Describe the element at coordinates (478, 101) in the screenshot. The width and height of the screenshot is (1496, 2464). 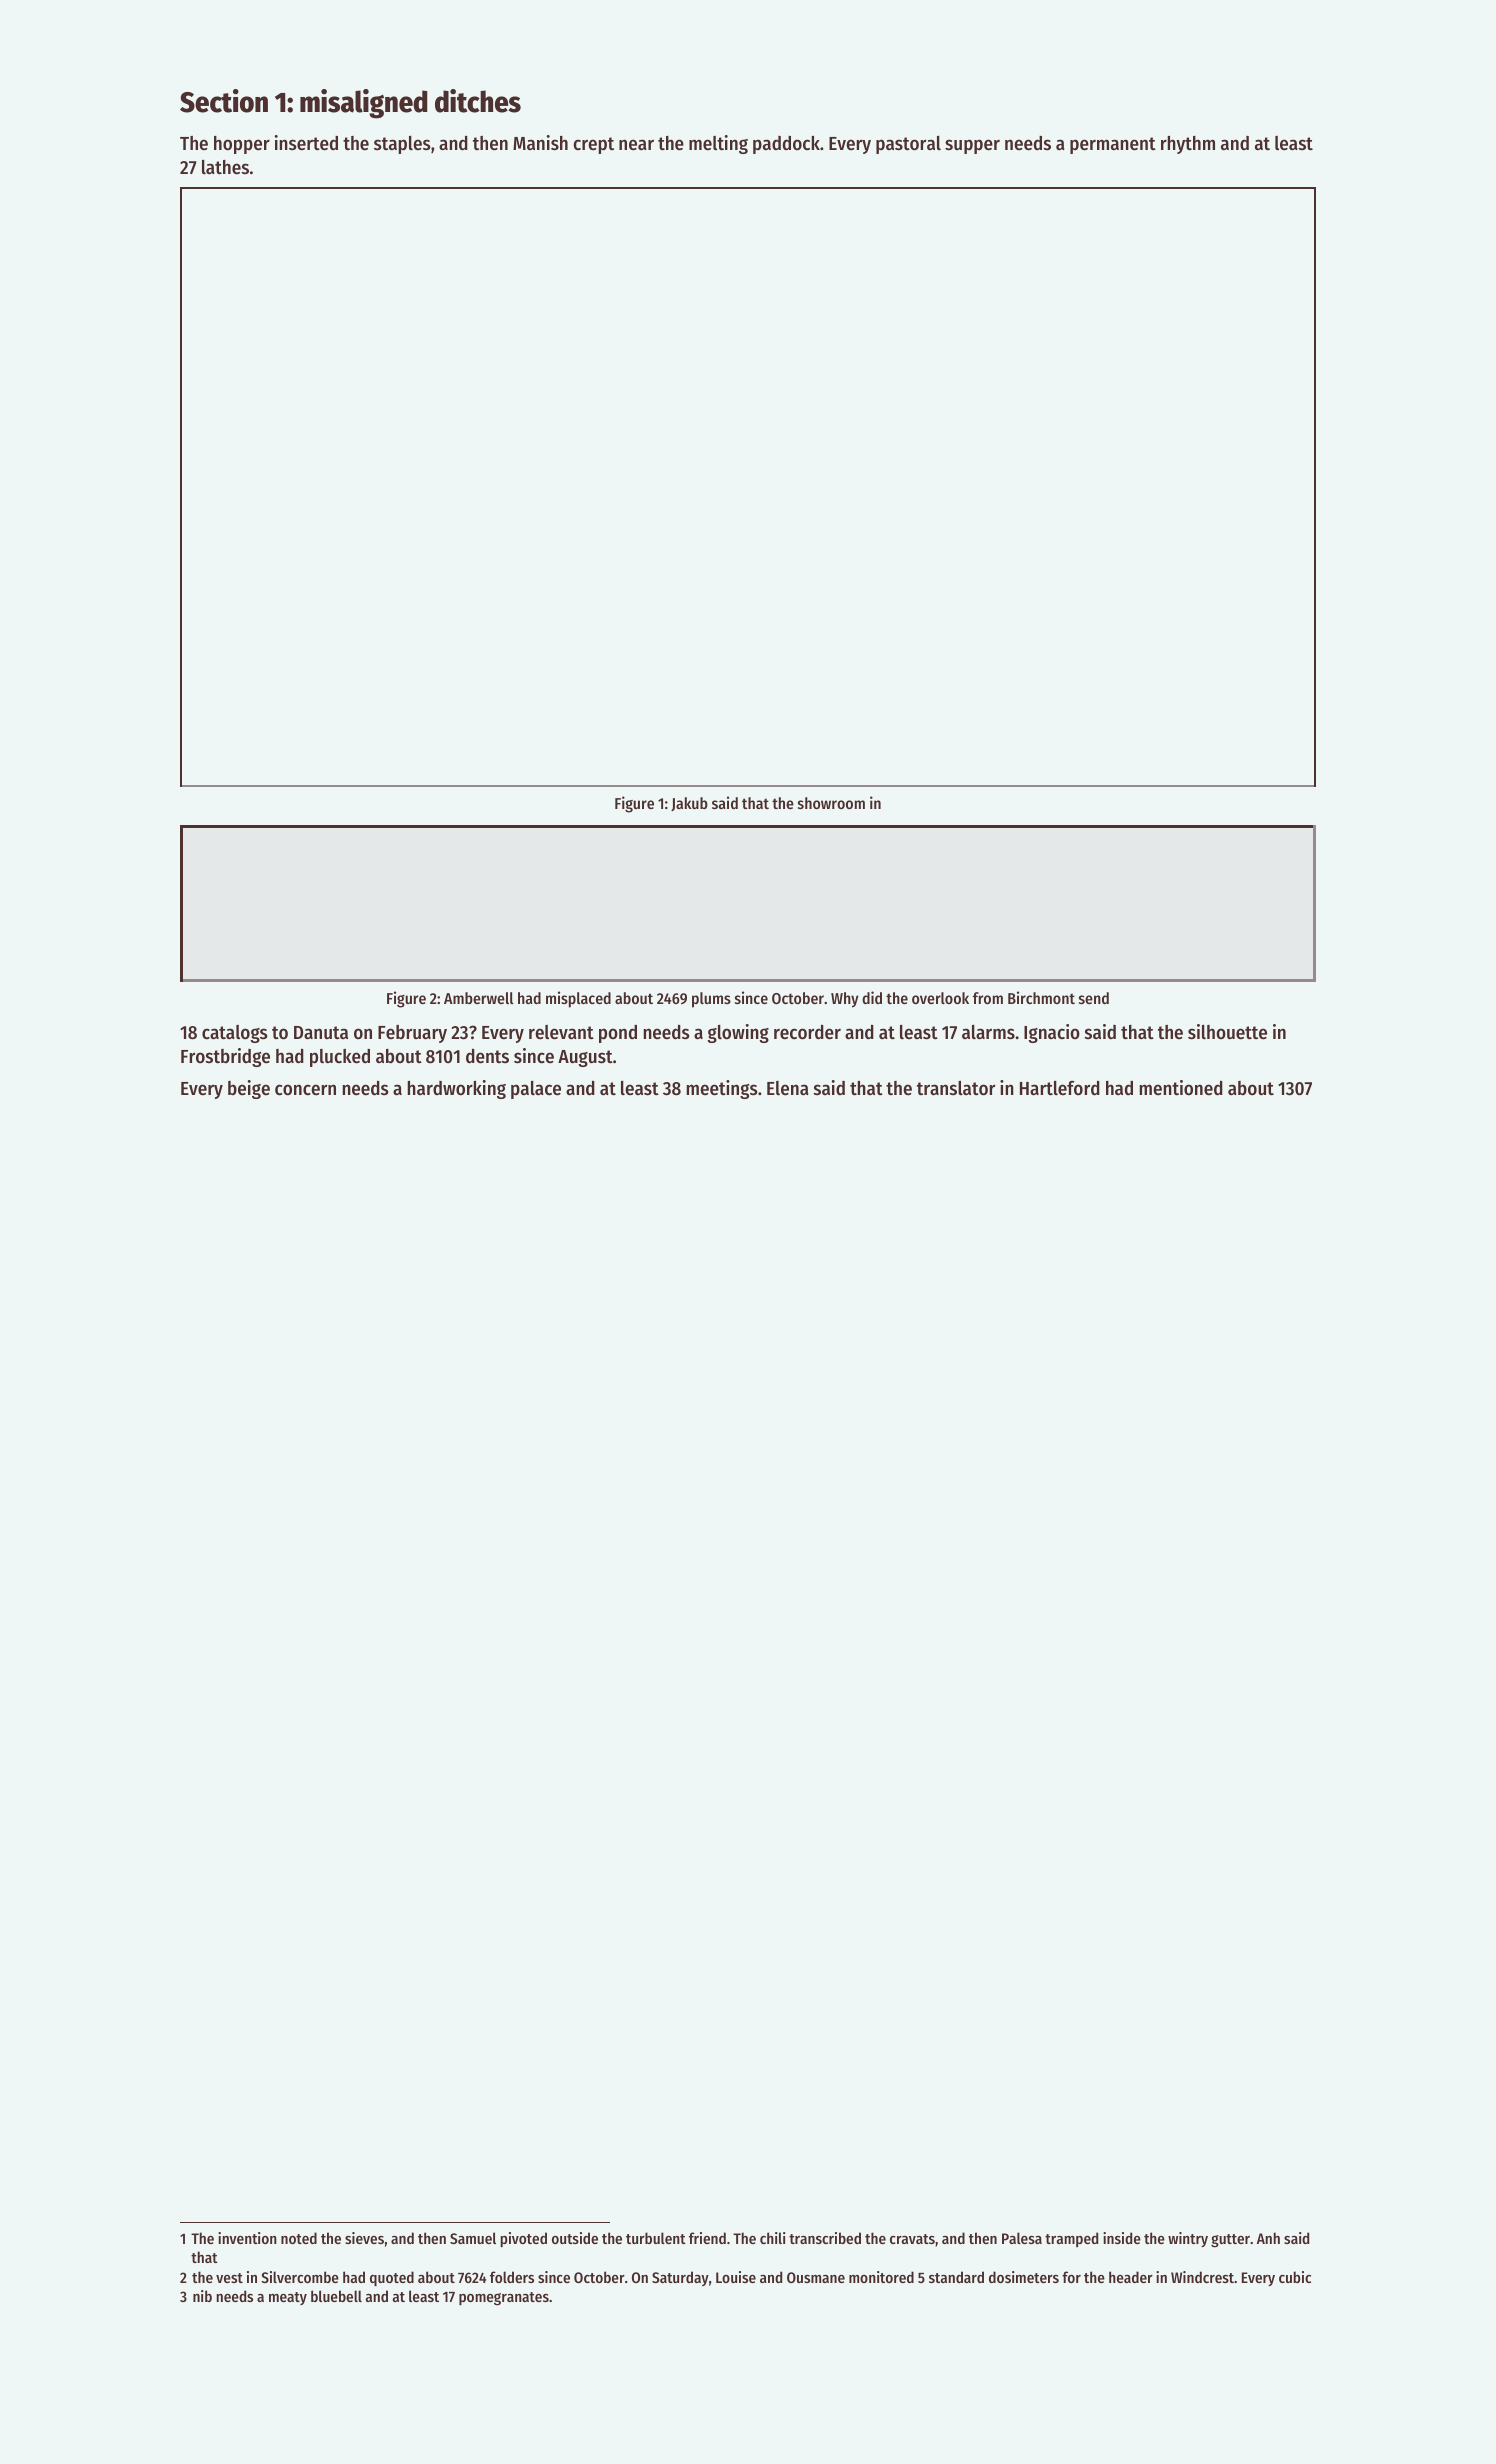
I see `ditches` at that location.
